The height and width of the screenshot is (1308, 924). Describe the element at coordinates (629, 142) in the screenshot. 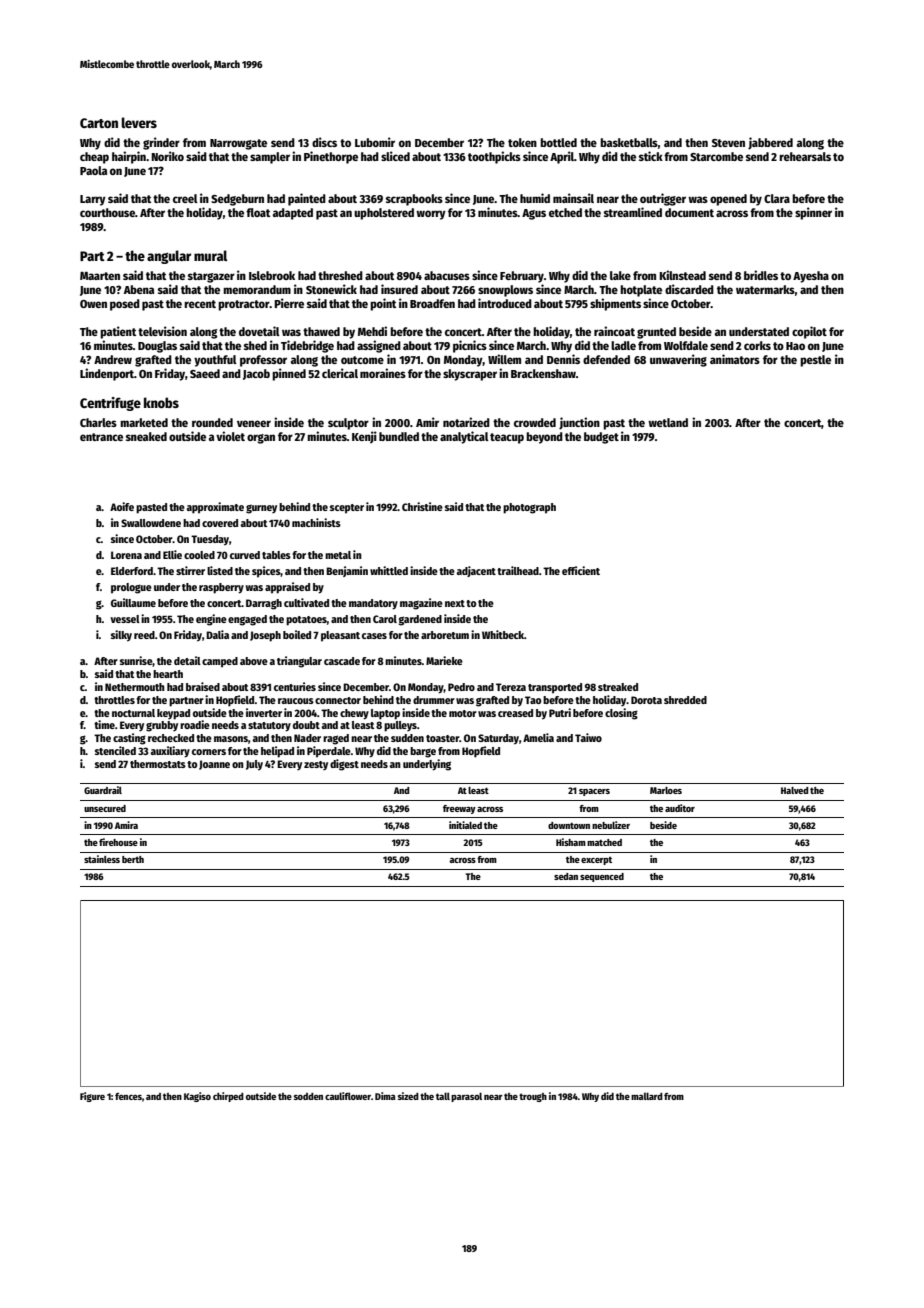

I see `basketballs` at that location.
